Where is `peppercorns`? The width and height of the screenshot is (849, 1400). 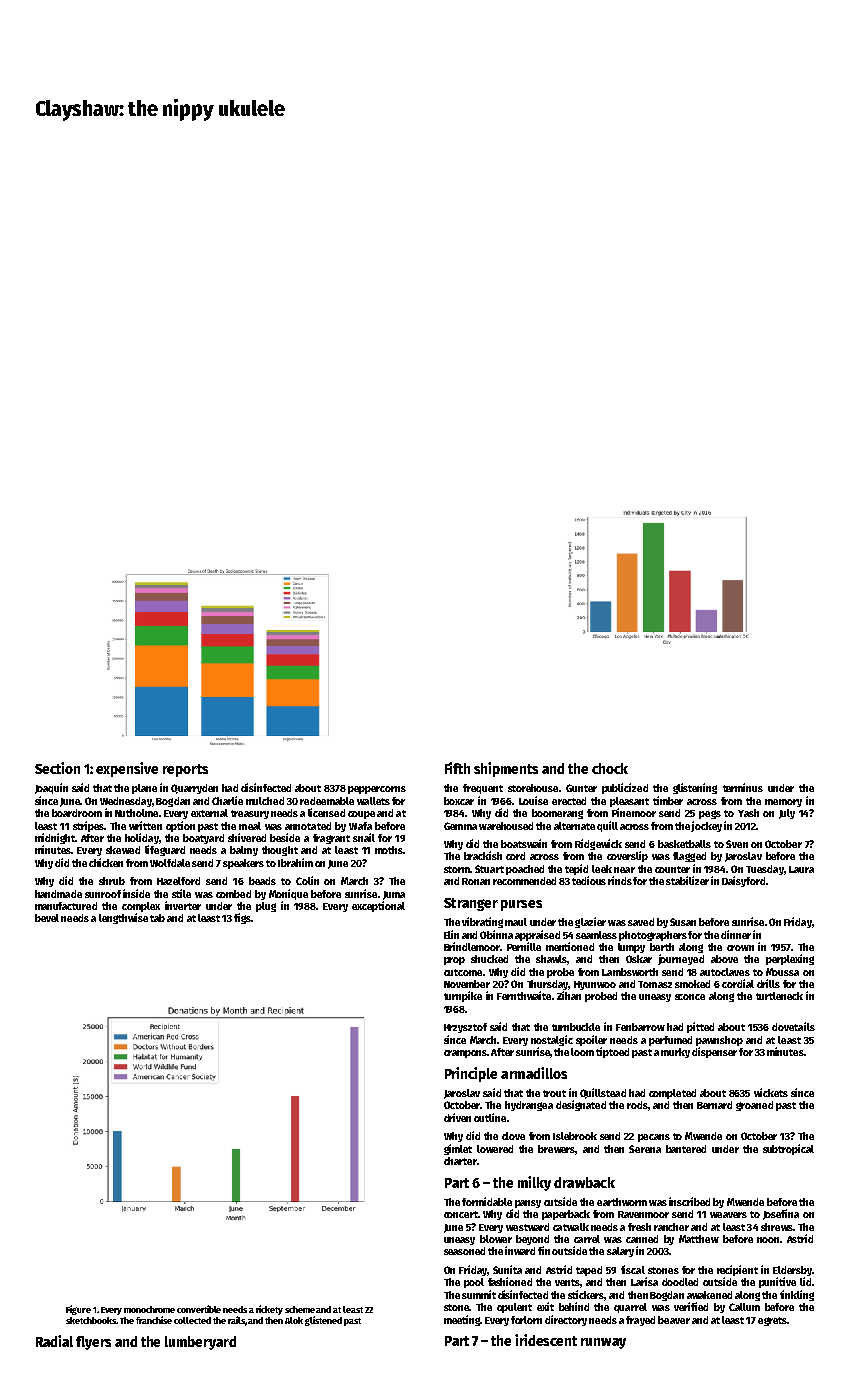
peppercorns is located at coordinates (377, 790).
